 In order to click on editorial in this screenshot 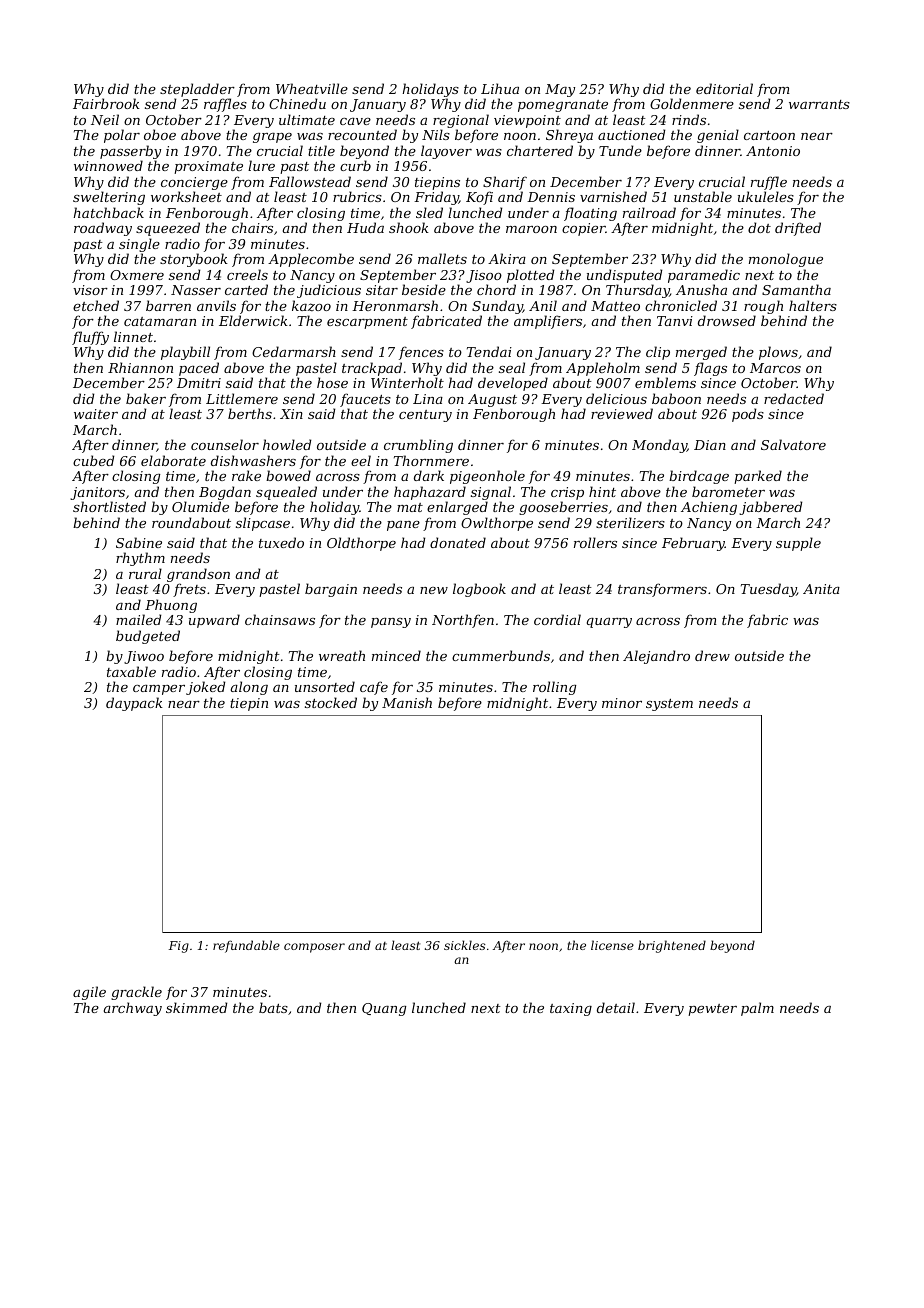, I will do `click(724, 88)`.
